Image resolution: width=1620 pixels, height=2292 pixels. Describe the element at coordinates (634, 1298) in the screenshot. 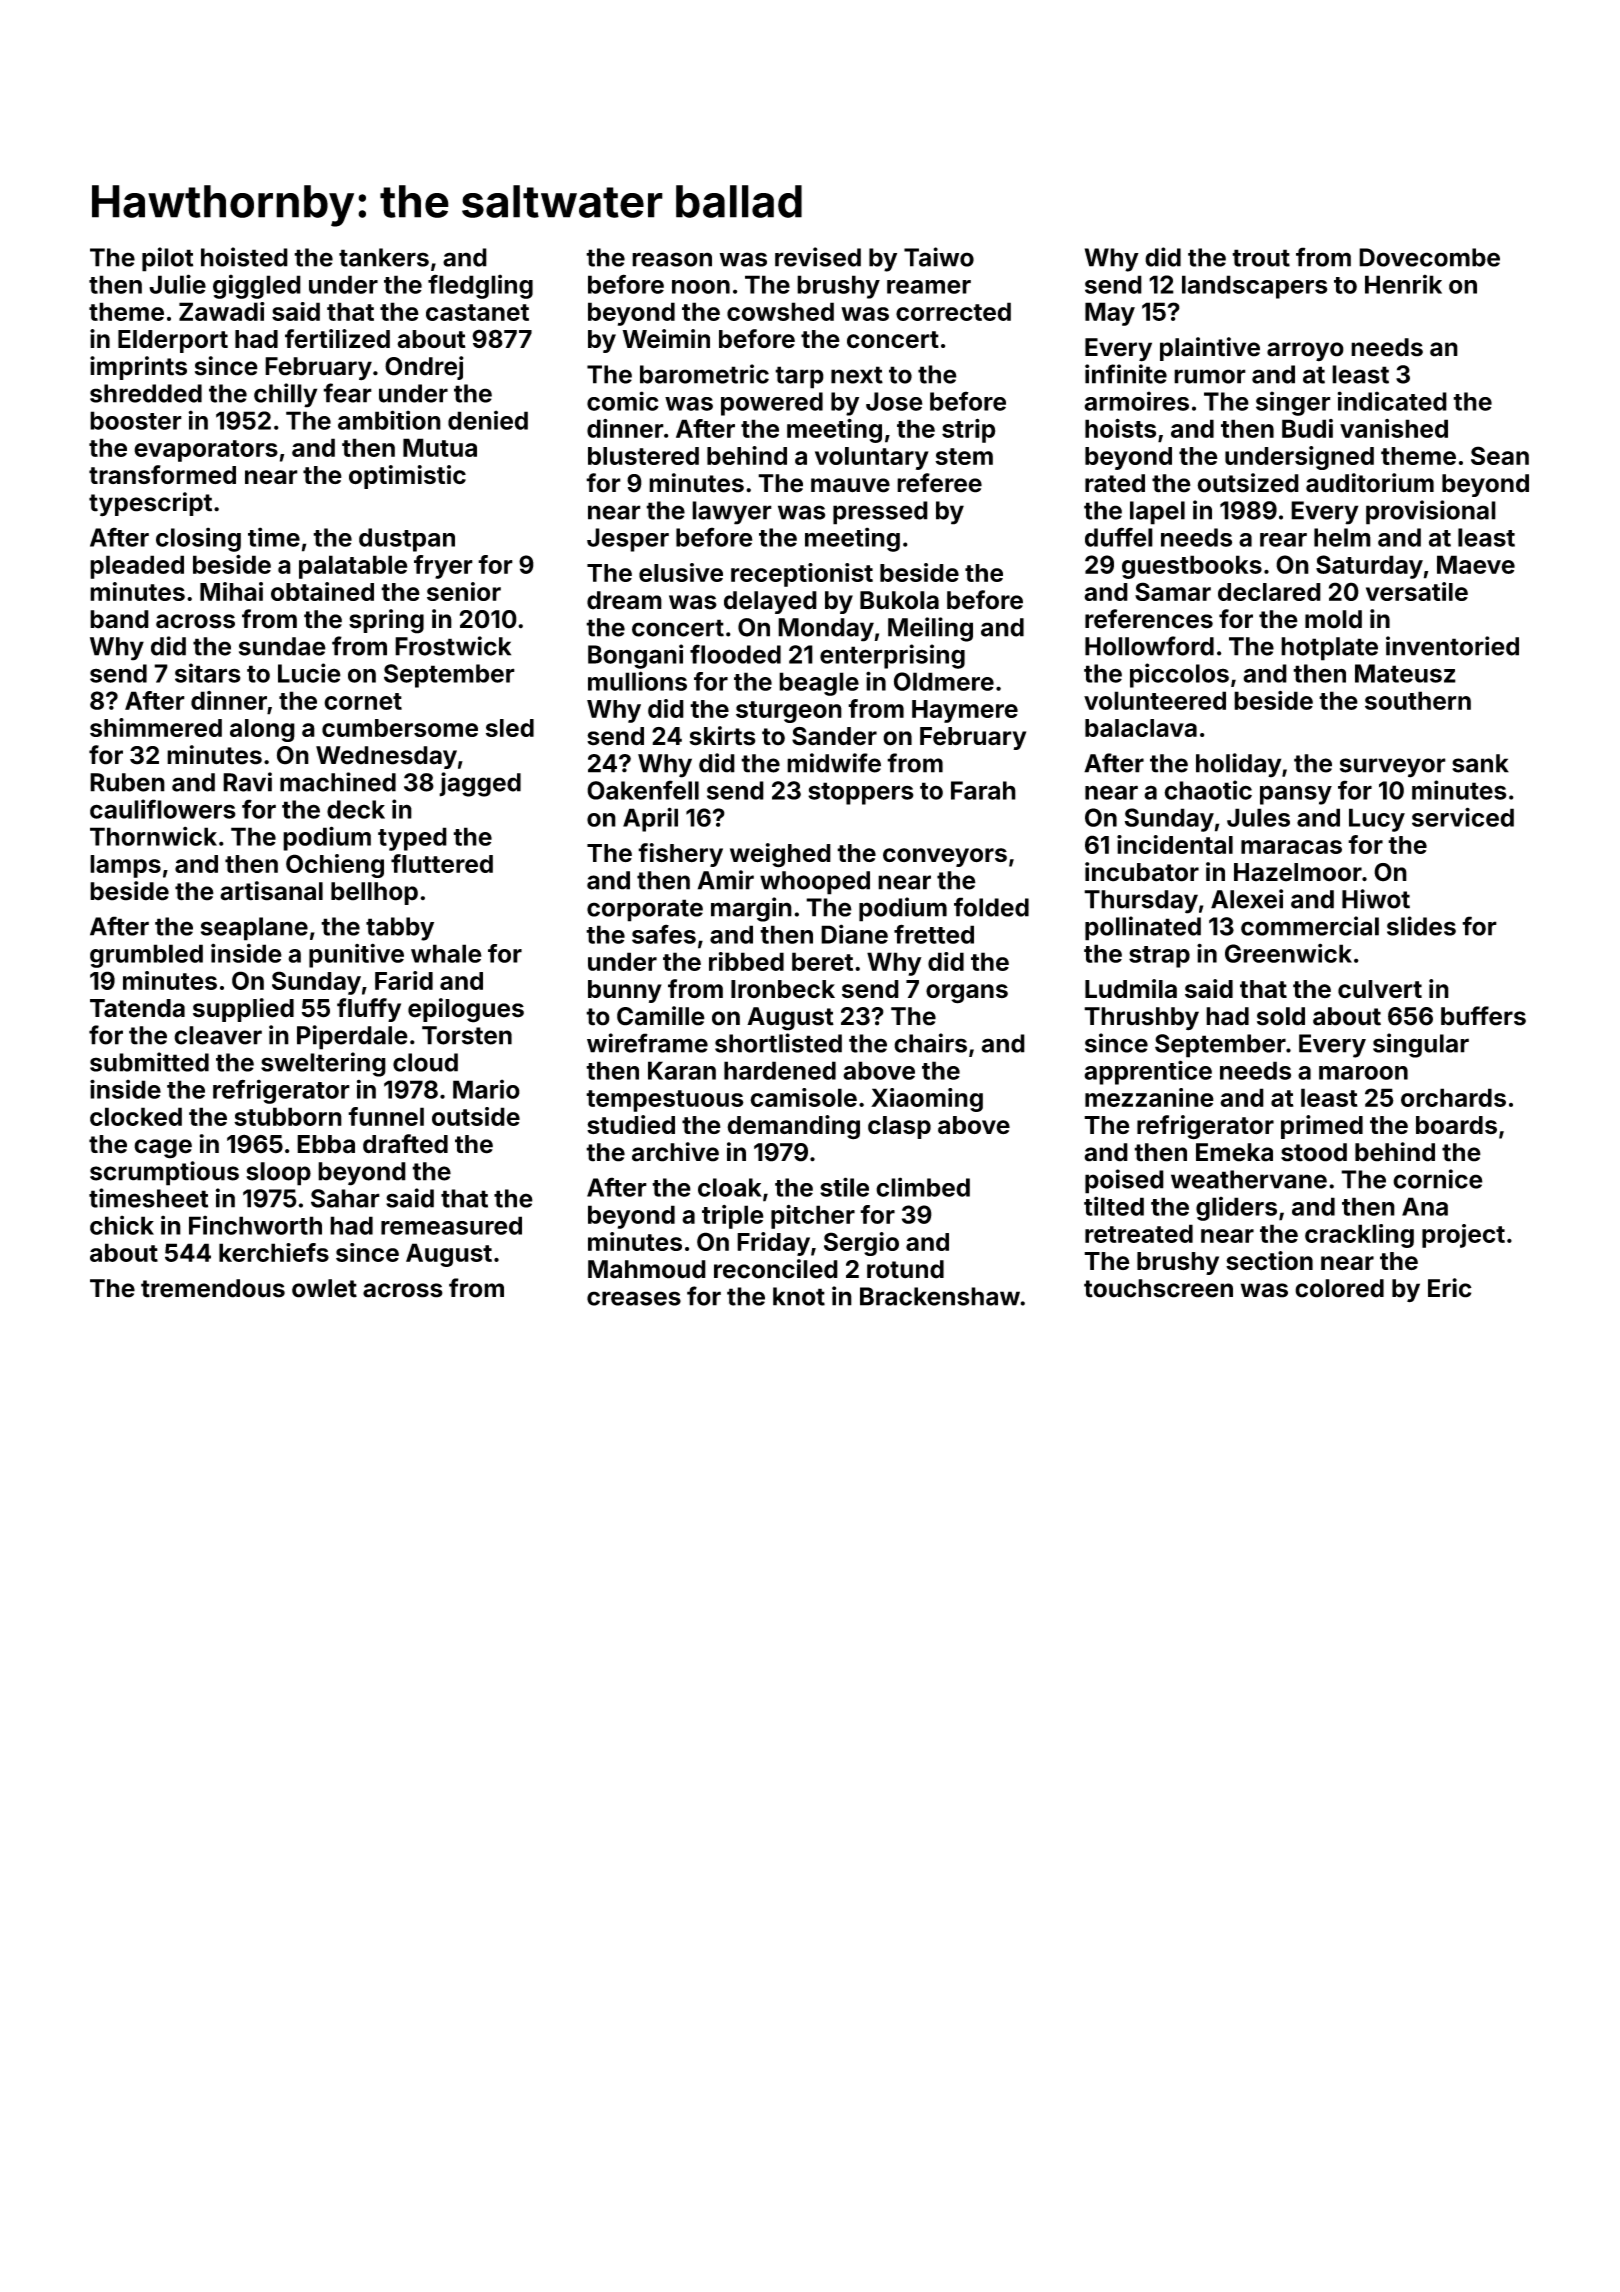

I see `creases` at that location.
